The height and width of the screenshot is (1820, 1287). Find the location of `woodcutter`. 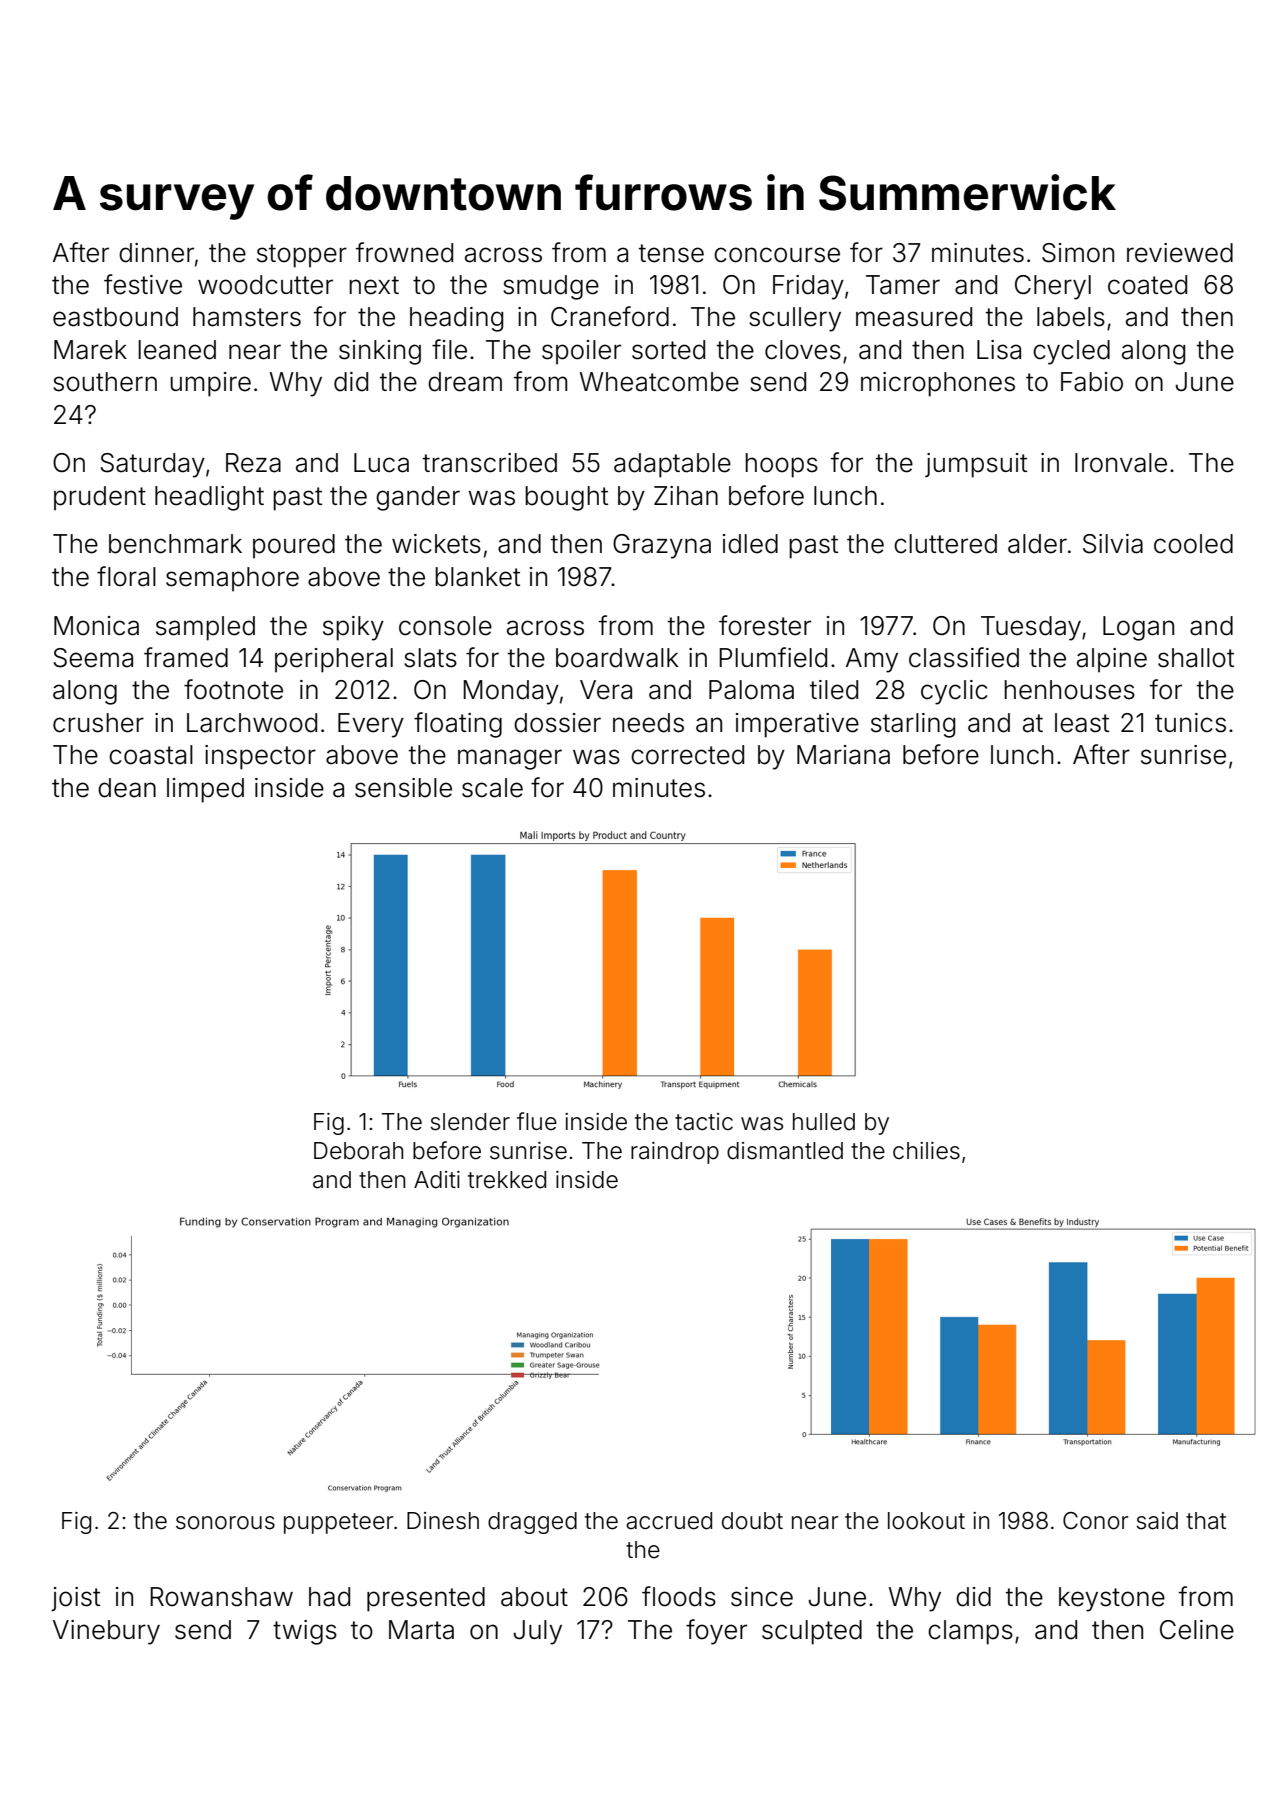

woodcutter is located at coordinates (265, 285).
